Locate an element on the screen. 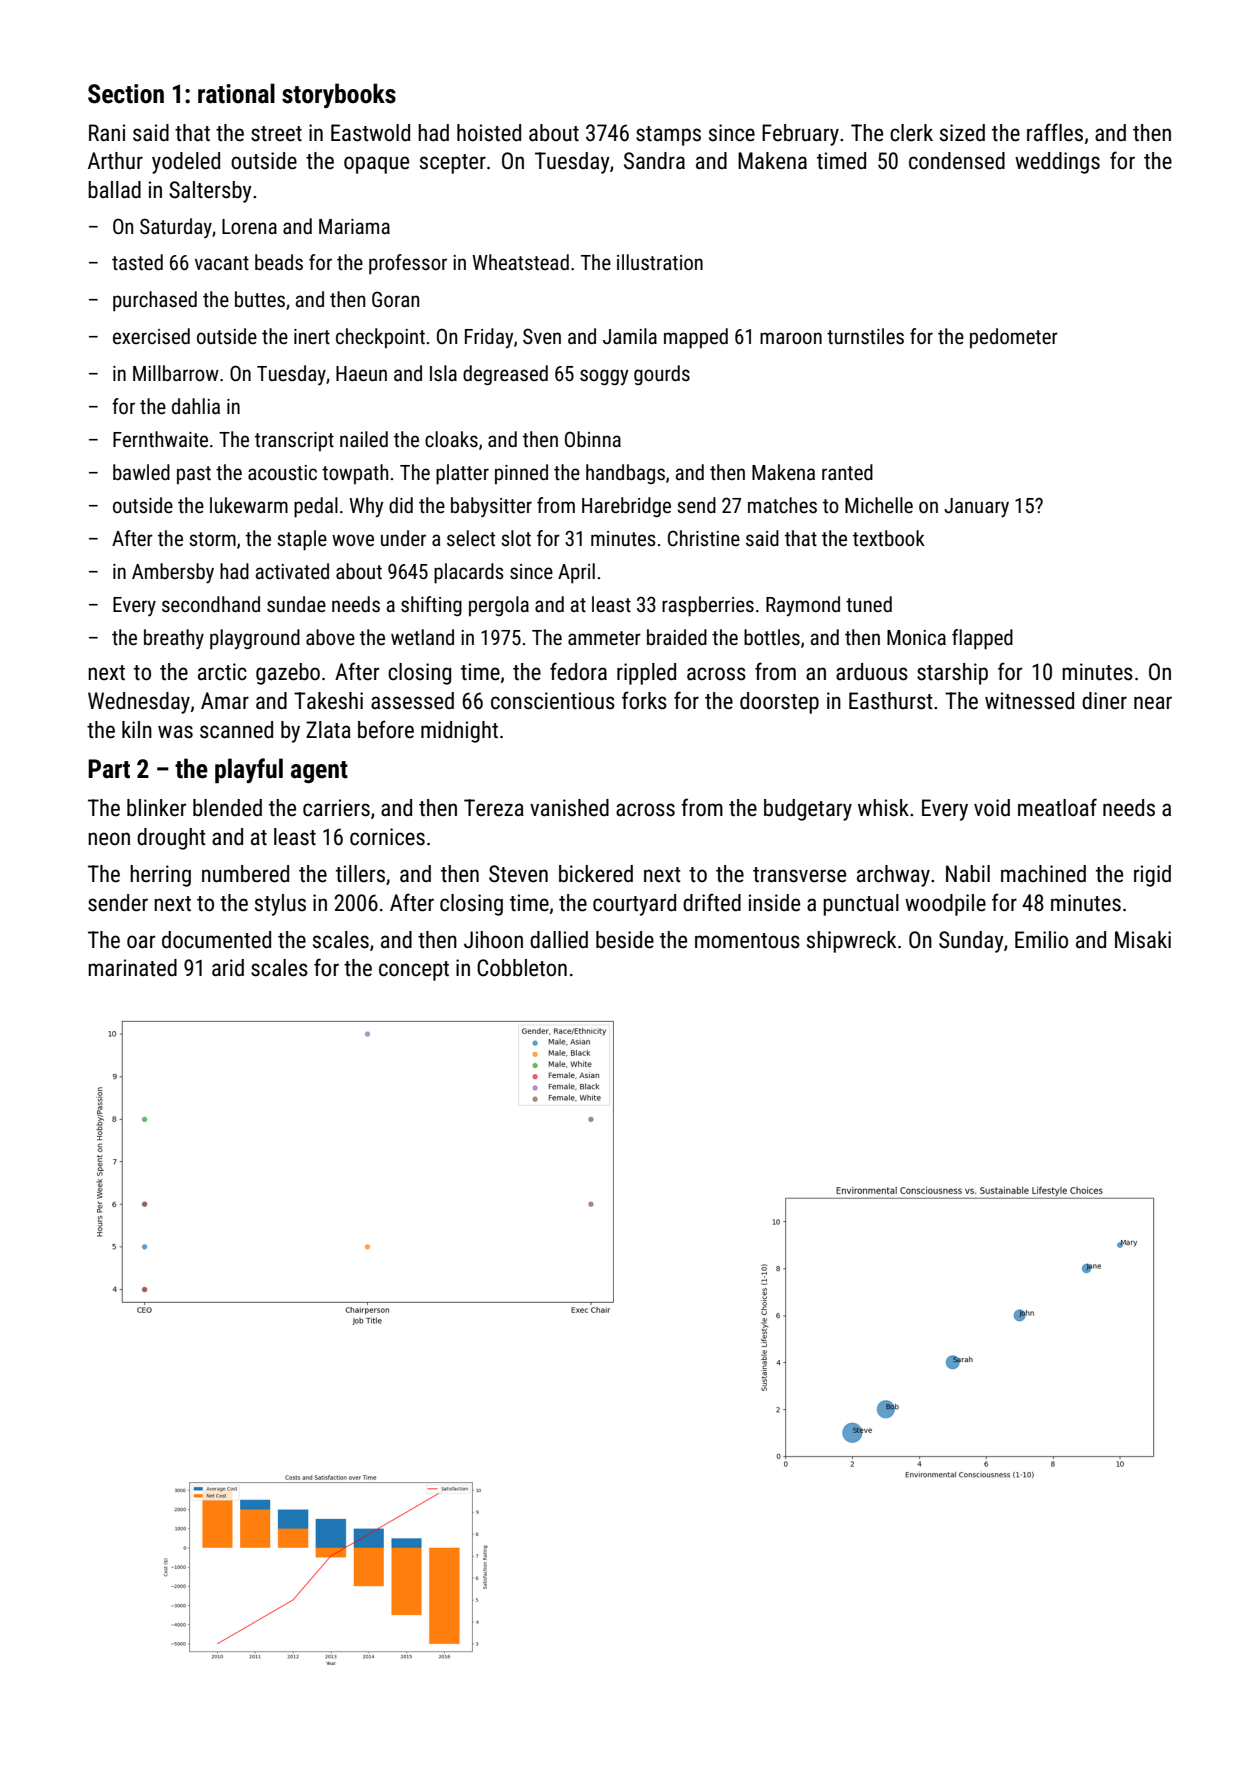  pedometer is located at coordinates (1014, 338).
